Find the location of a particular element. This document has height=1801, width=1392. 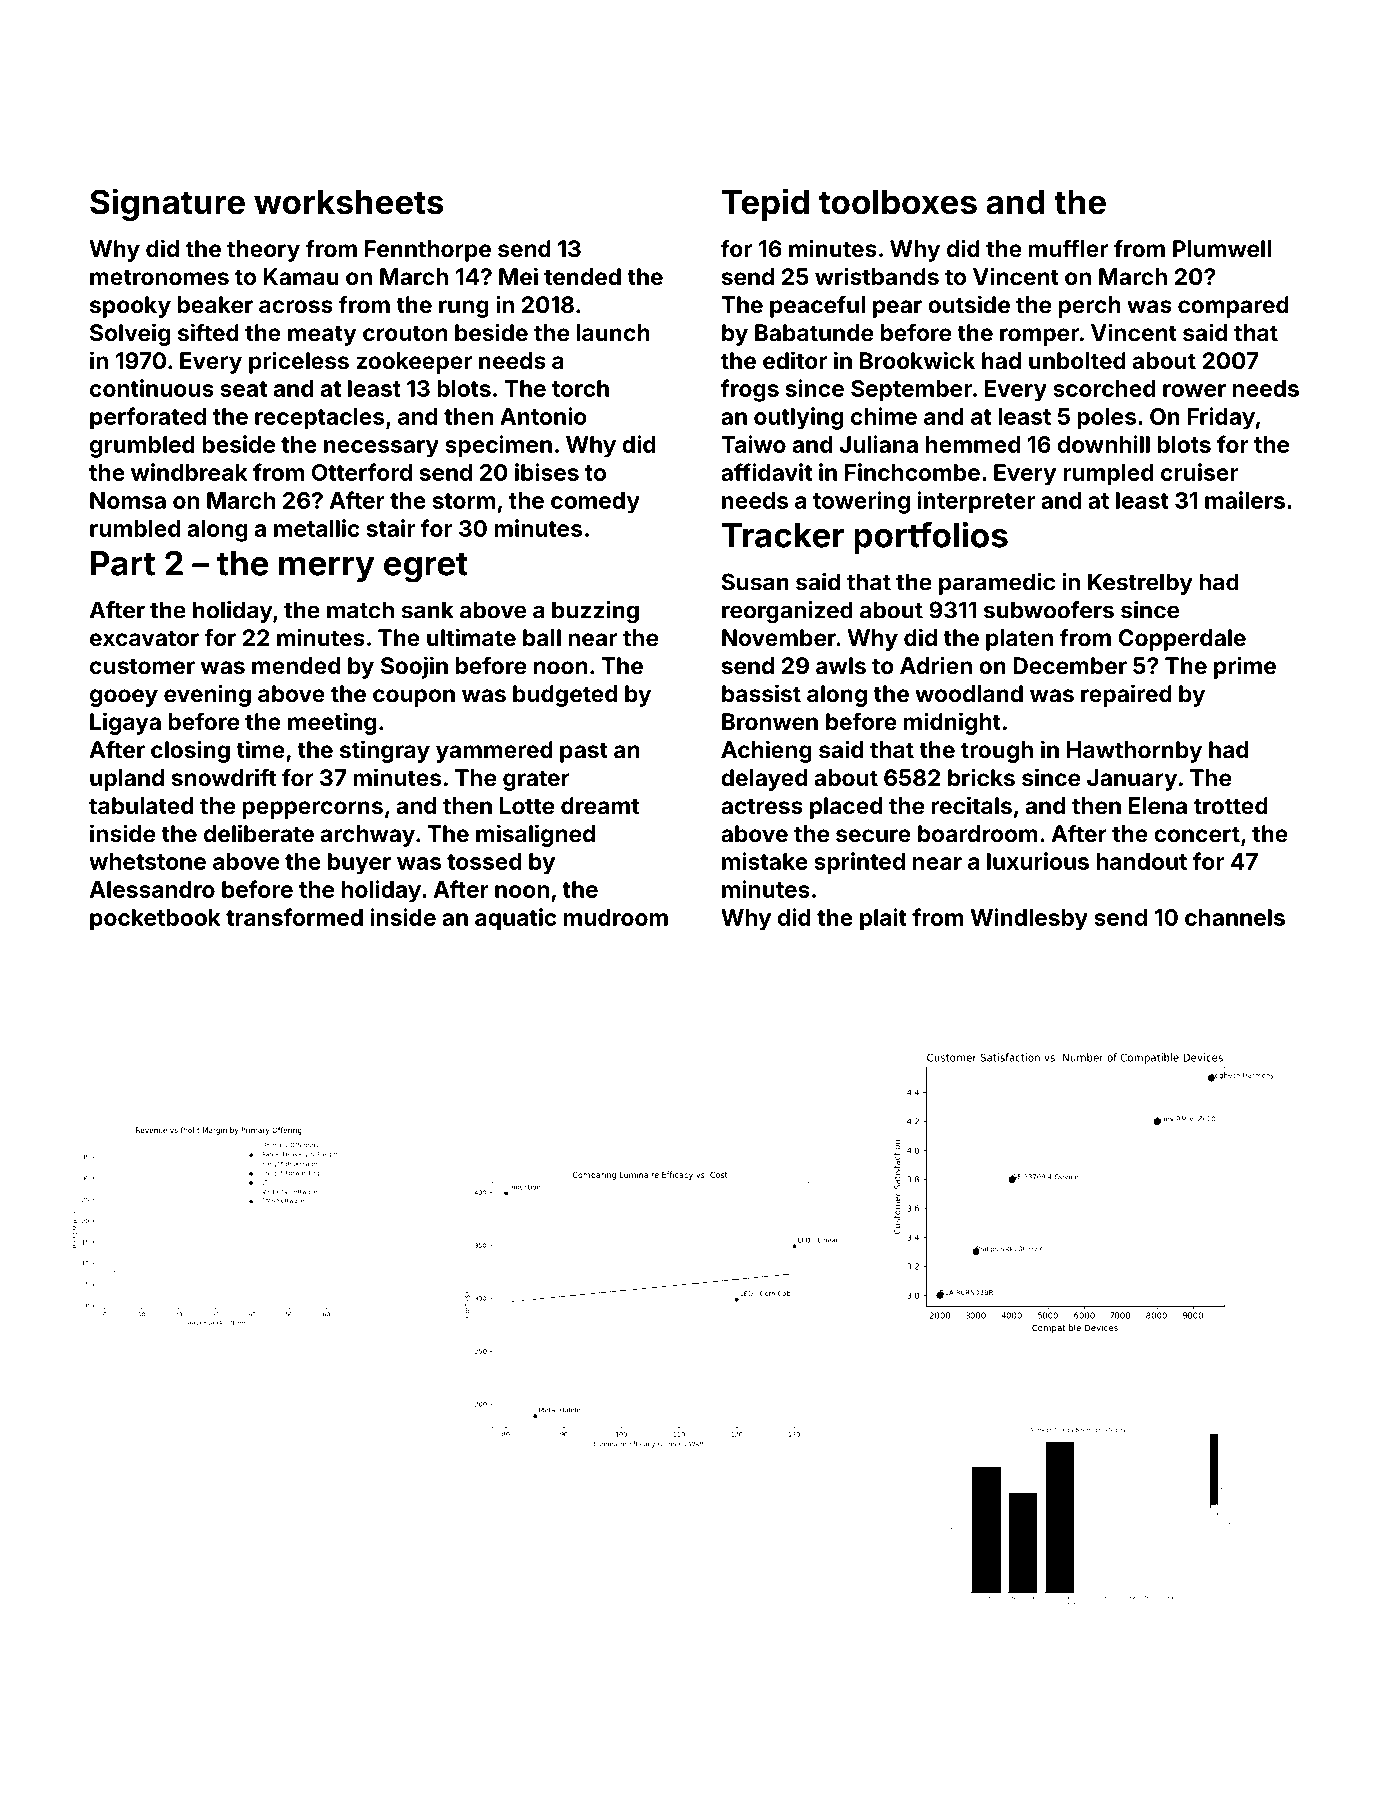

merry is located at coordinates (327, 569).
